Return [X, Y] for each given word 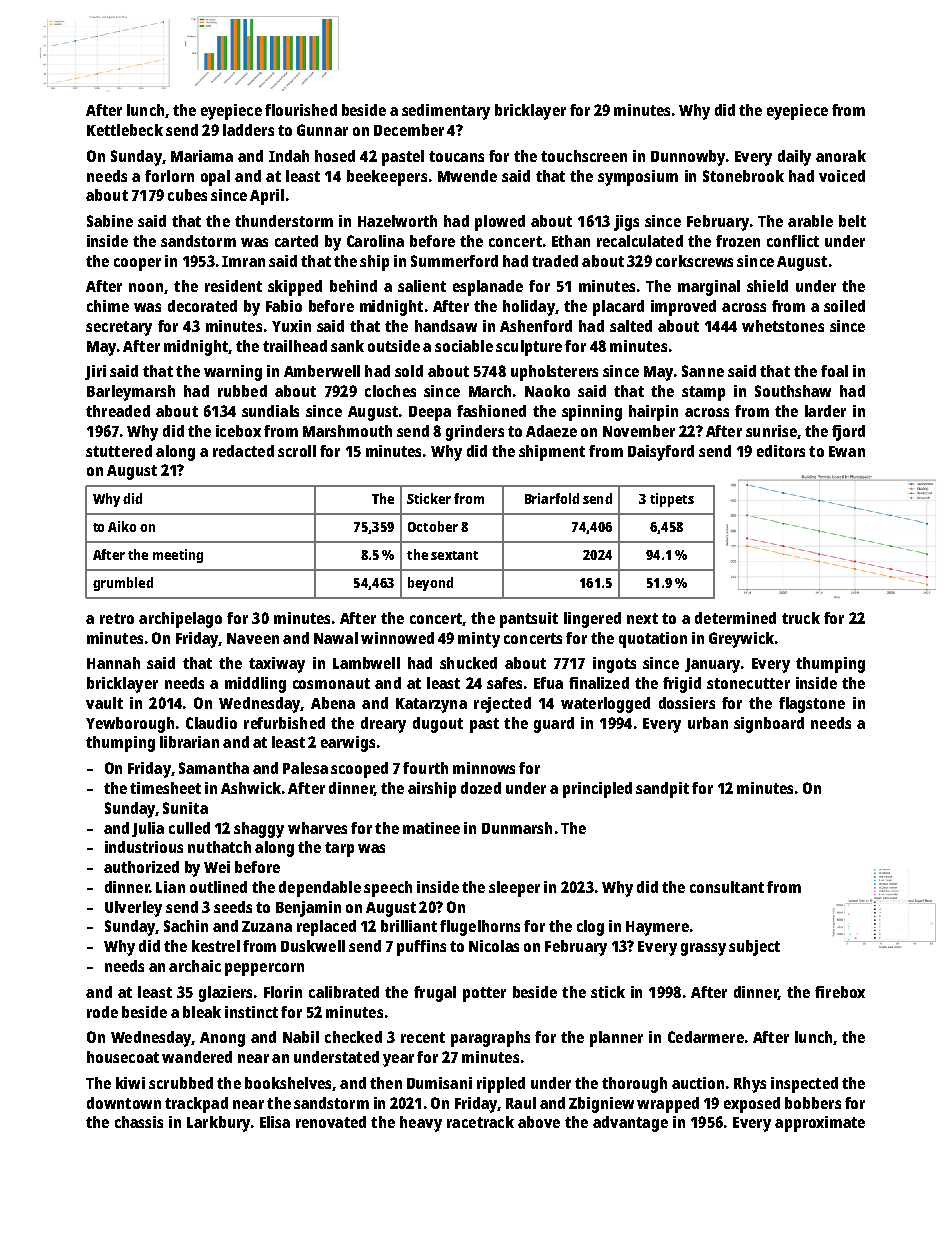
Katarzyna [431, 705]
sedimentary [446, 112]
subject [754, 948]
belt [852, 221]
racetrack [480, 1122]
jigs [626, 223]
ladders [248, 130]
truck [801, 618]
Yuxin [291, 326]
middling [255, 685]
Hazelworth [397, 221]
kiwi [130, 1083]
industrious [144, 847]
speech [388, 889]
